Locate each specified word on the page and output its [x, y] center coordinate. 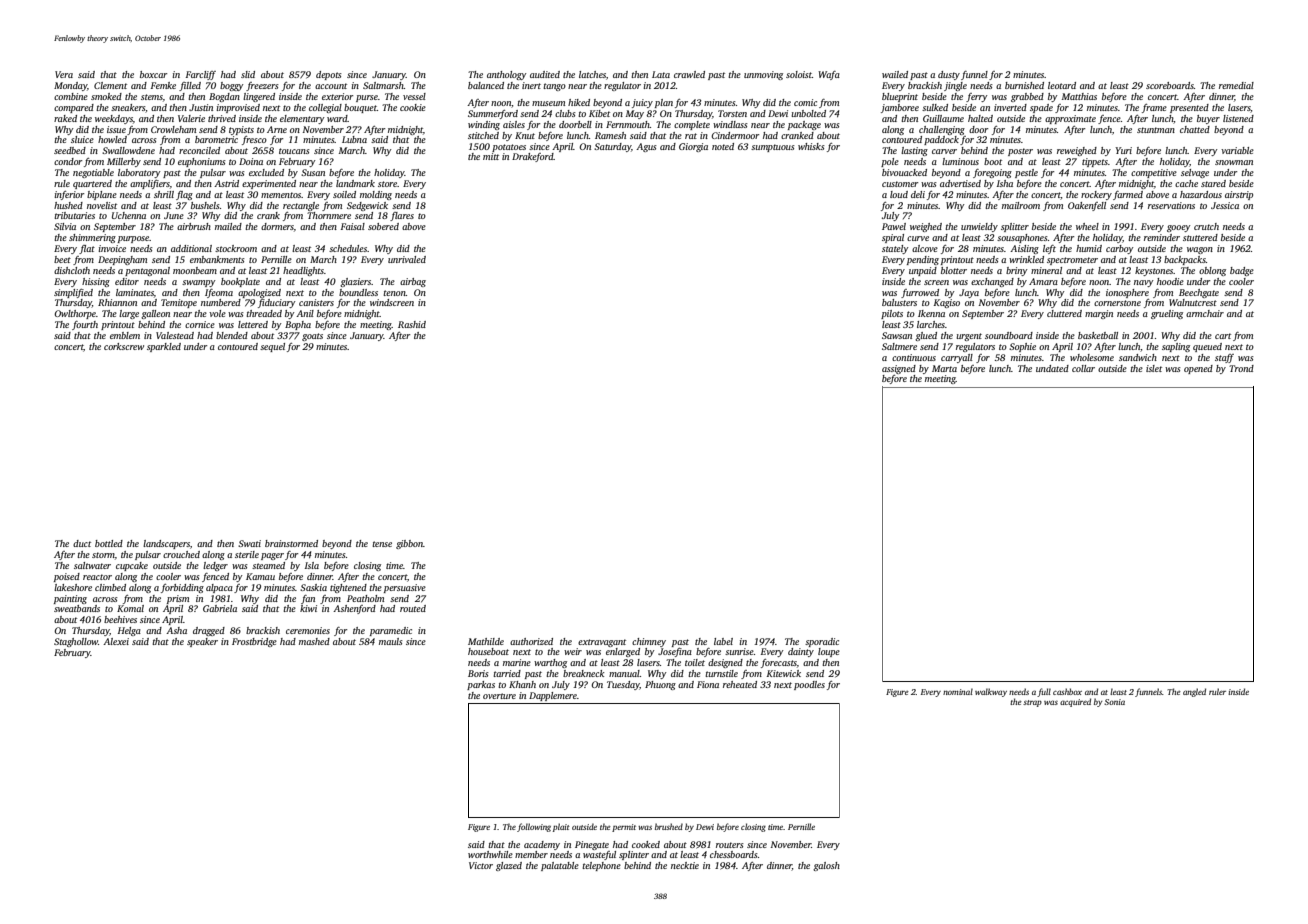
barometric [216, 139]
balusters [899, 302]
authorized [531, 641]
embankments [217, 259]
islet [1154, 368]
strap [1032, 703]
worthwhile [490, 854]
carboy [1120, 249]
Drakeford [533, 157]
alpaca [219, 588]
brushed [669, 826]
